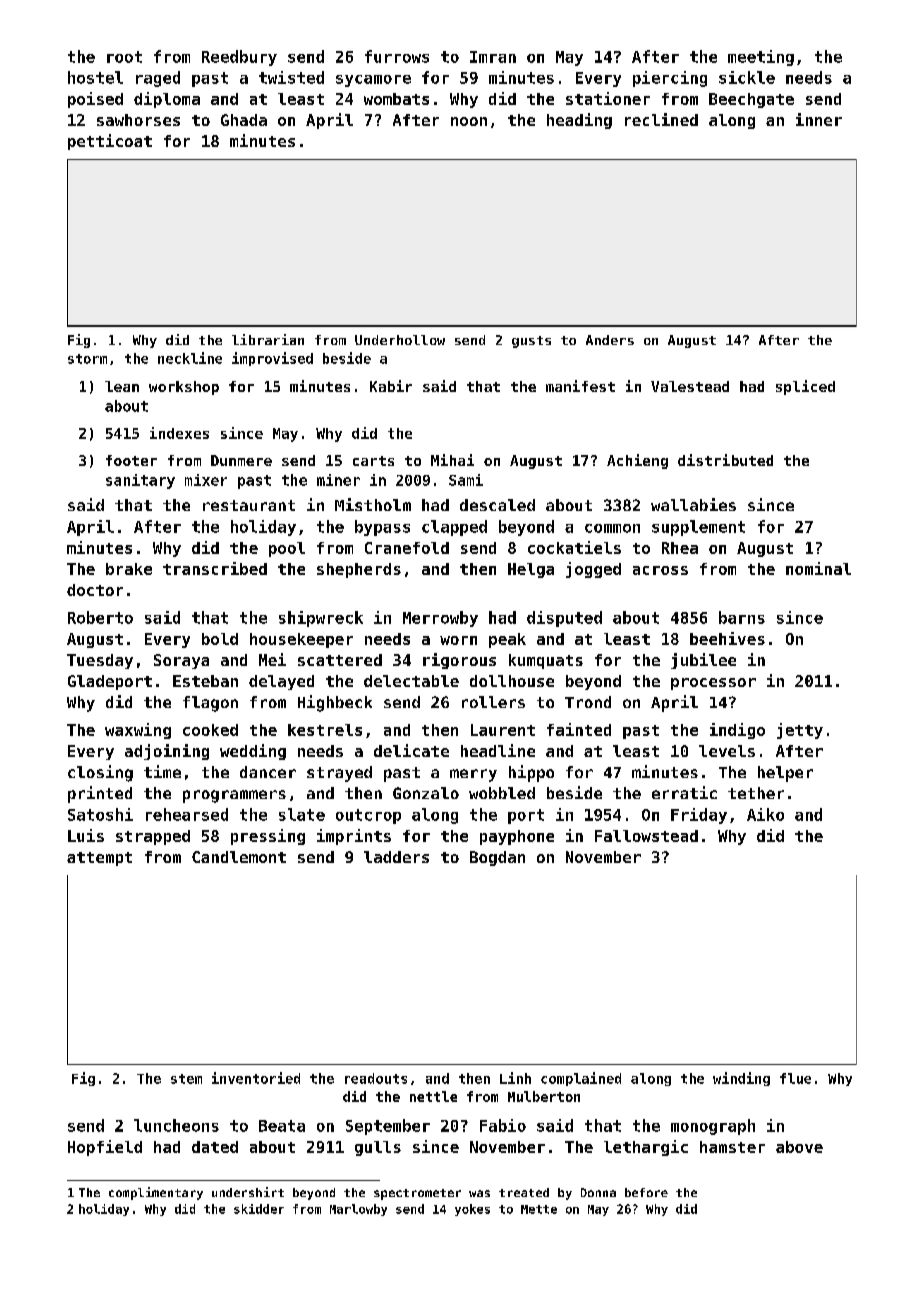 The width and height of the document is (924, 1308). I want to click on readouts, so click(376, 1078).
